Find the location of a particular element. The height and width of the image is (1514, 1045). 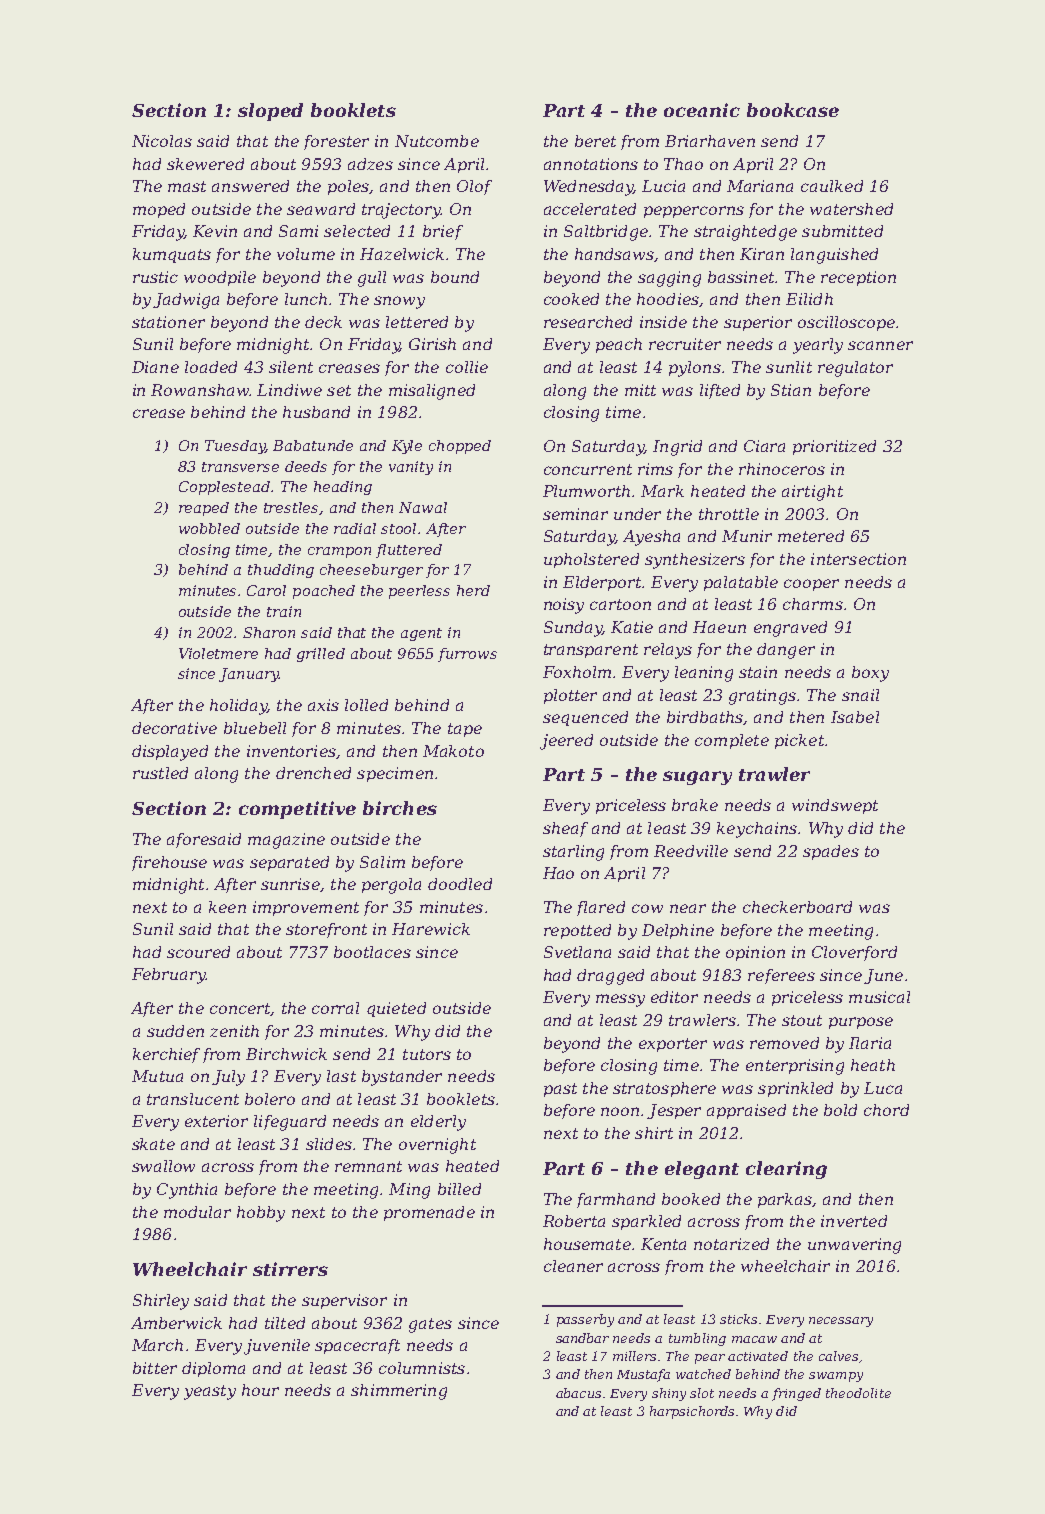

unwavering is located at coordinates (854, 1246).
